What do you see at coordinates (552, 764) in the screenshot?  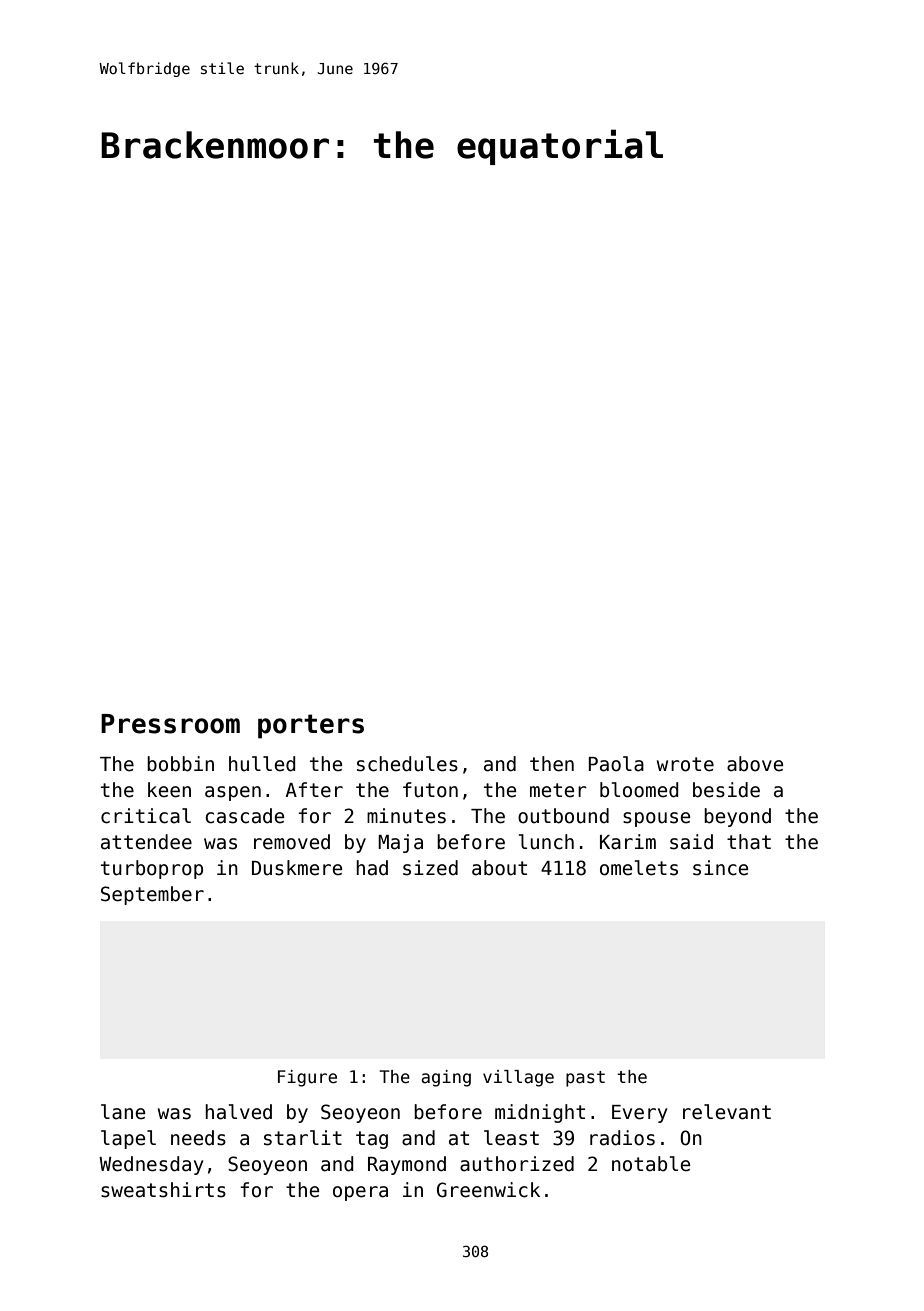 I see `then` at bounding box center [552, 764].
